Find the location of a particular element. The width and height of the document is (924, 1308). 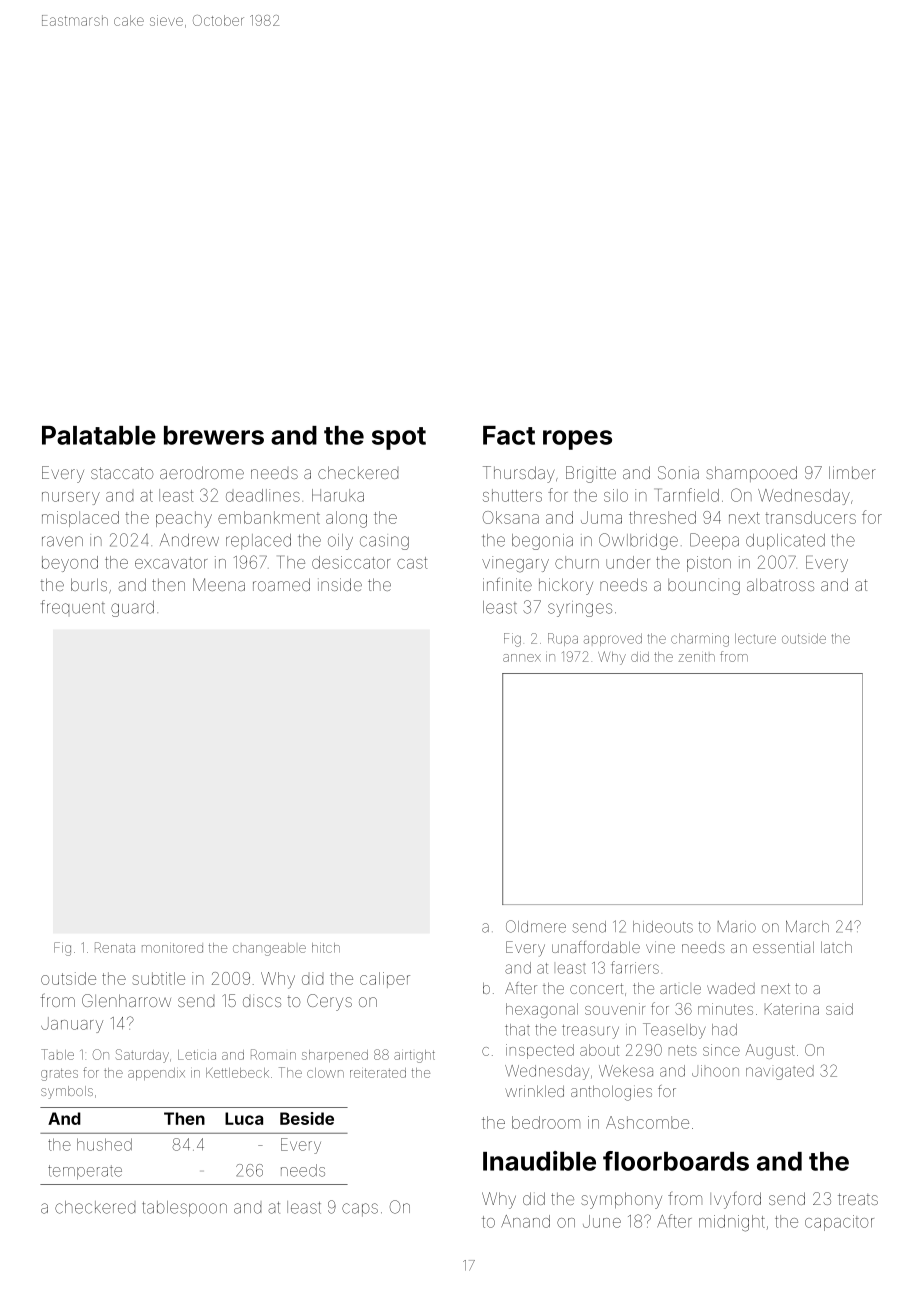

March is located at coordinates (807, 926).
